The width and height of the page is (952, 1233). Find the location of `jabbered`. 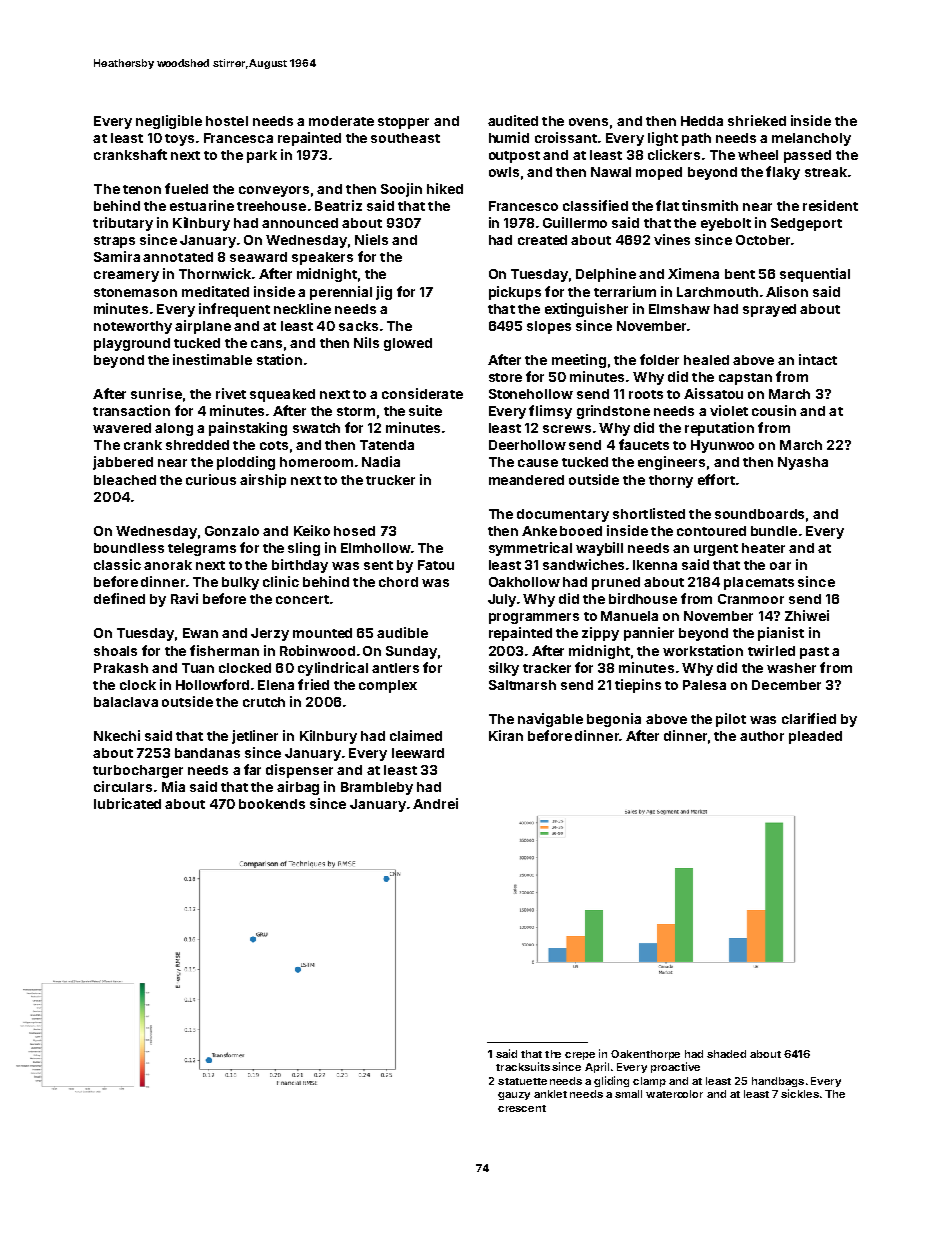

jabbered is located at coordinates (123, 463).
